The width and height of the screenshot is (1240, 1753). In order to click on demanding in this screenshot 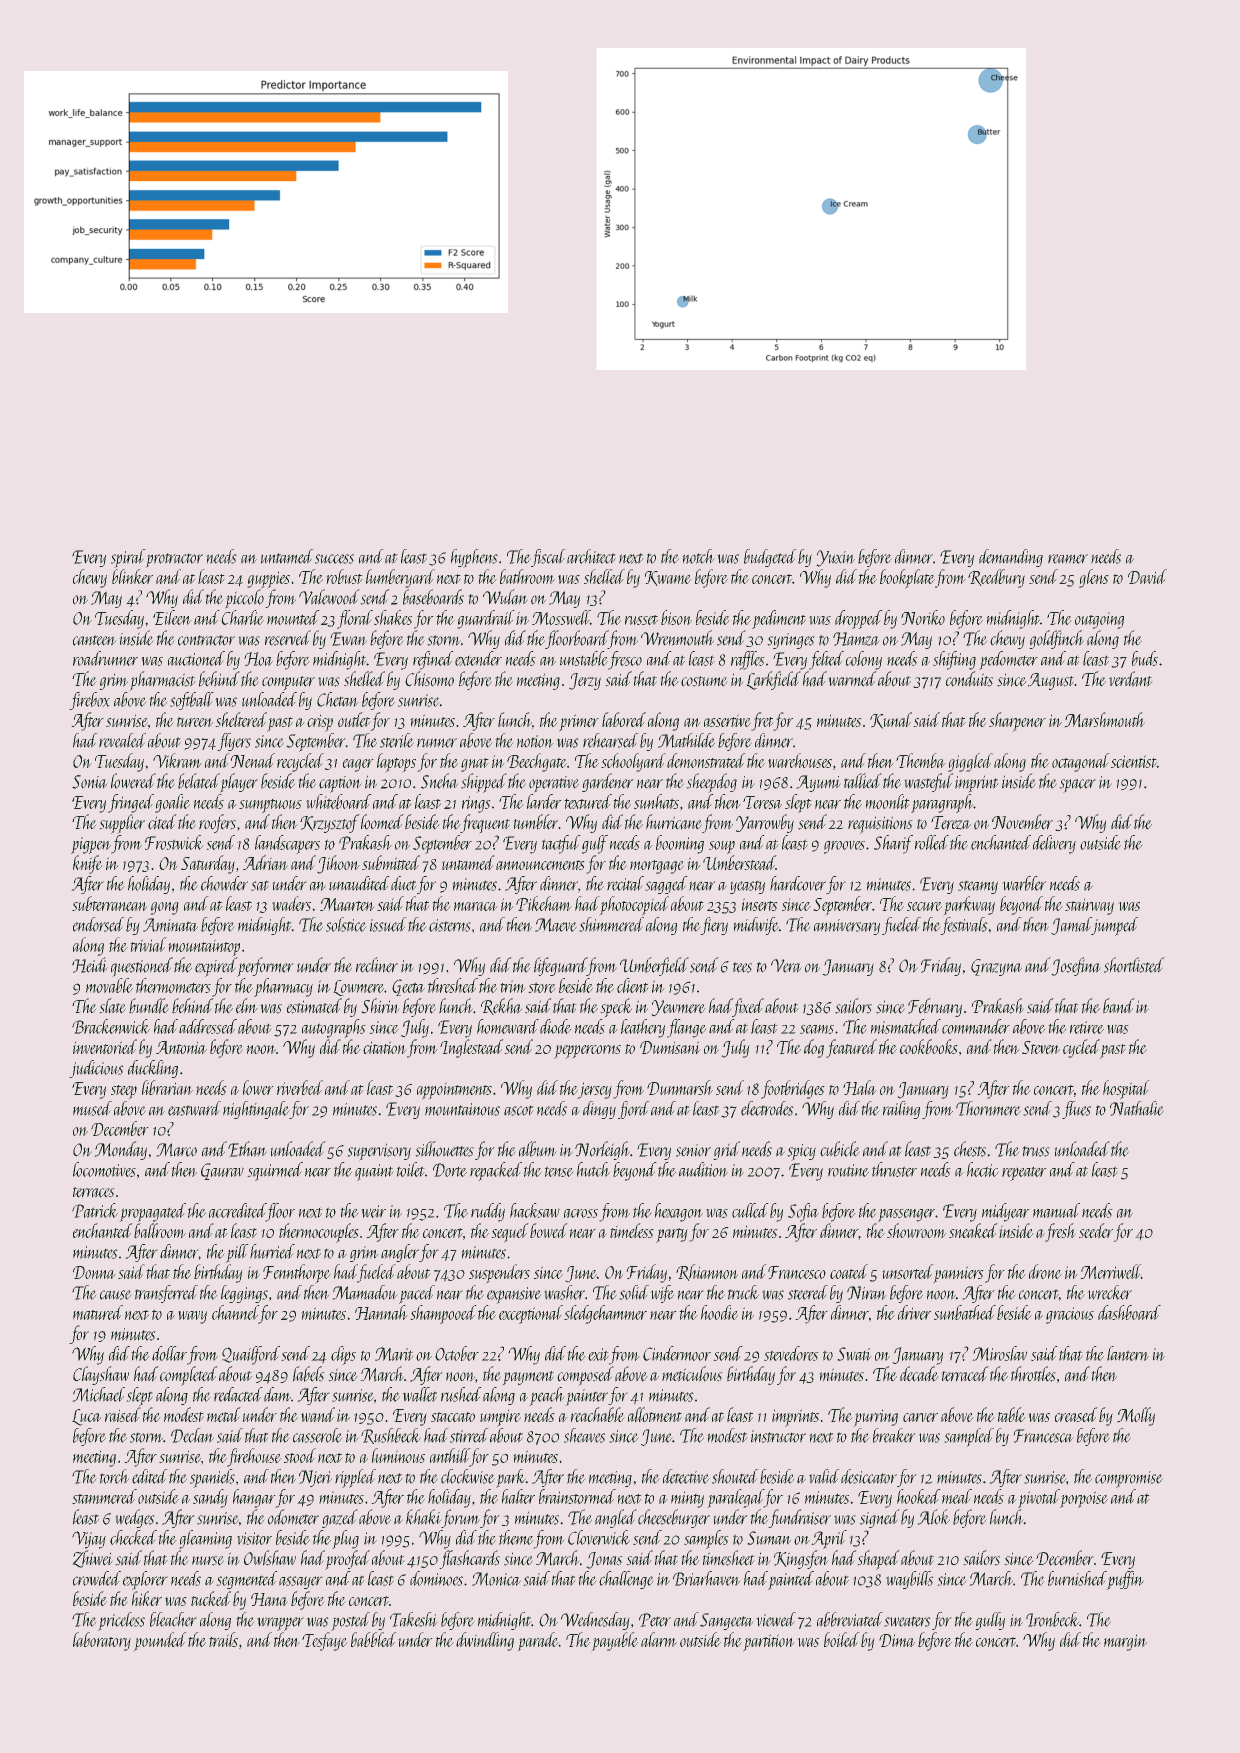, I will do `click(1011, 558)`.
